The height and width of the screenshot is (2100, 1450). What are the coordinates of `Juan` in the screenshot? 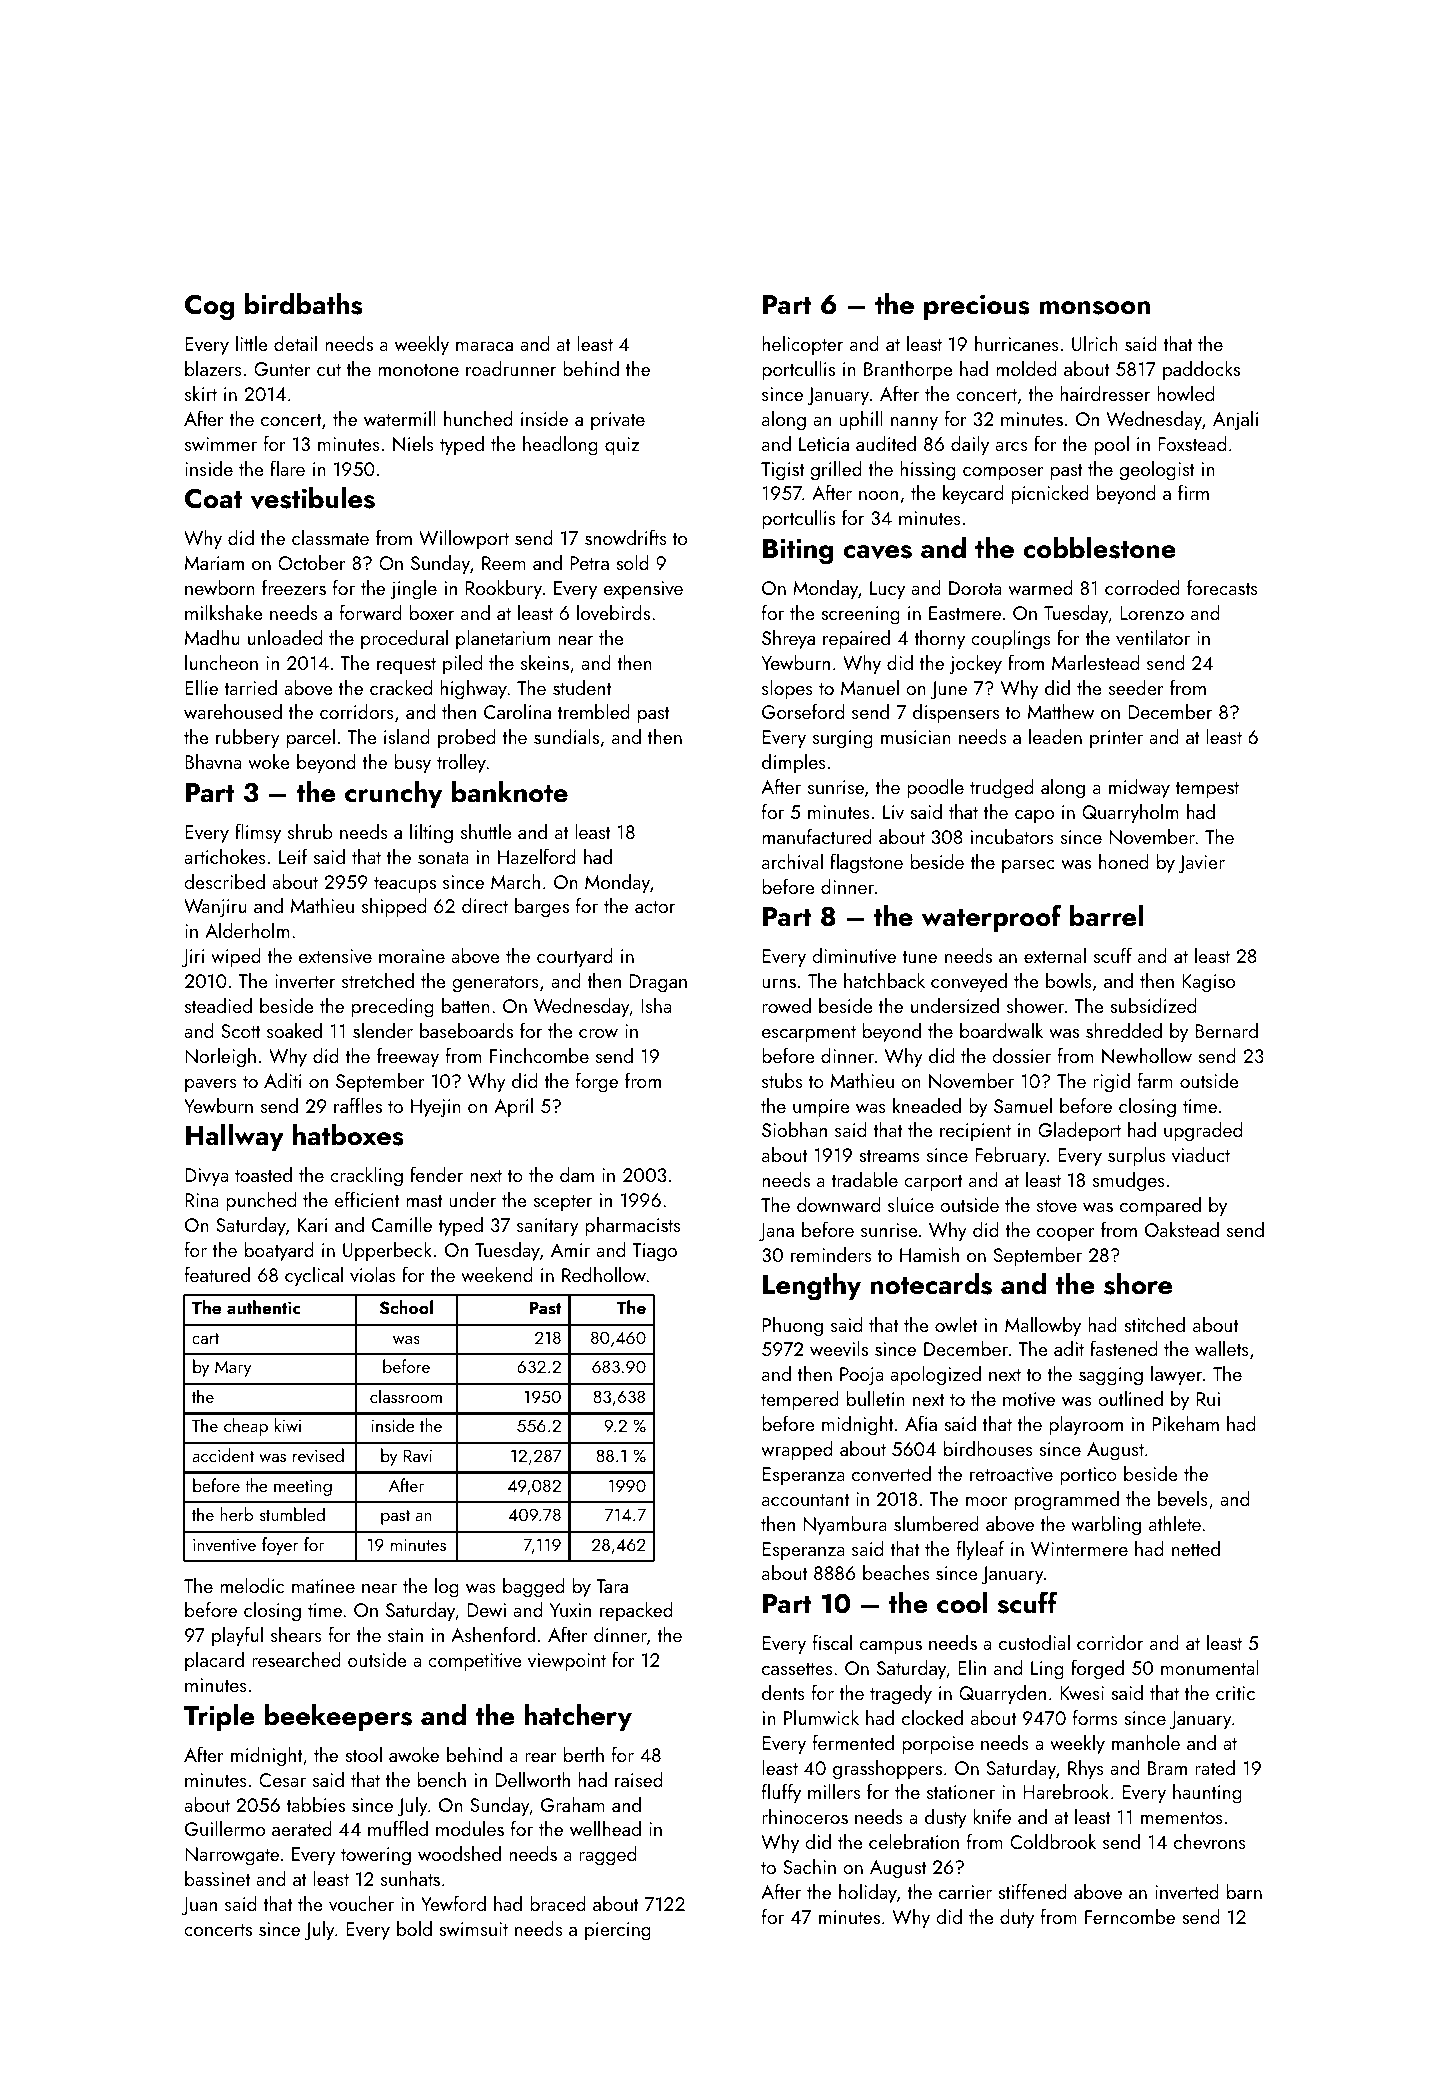 It's located at (199, 1906).
